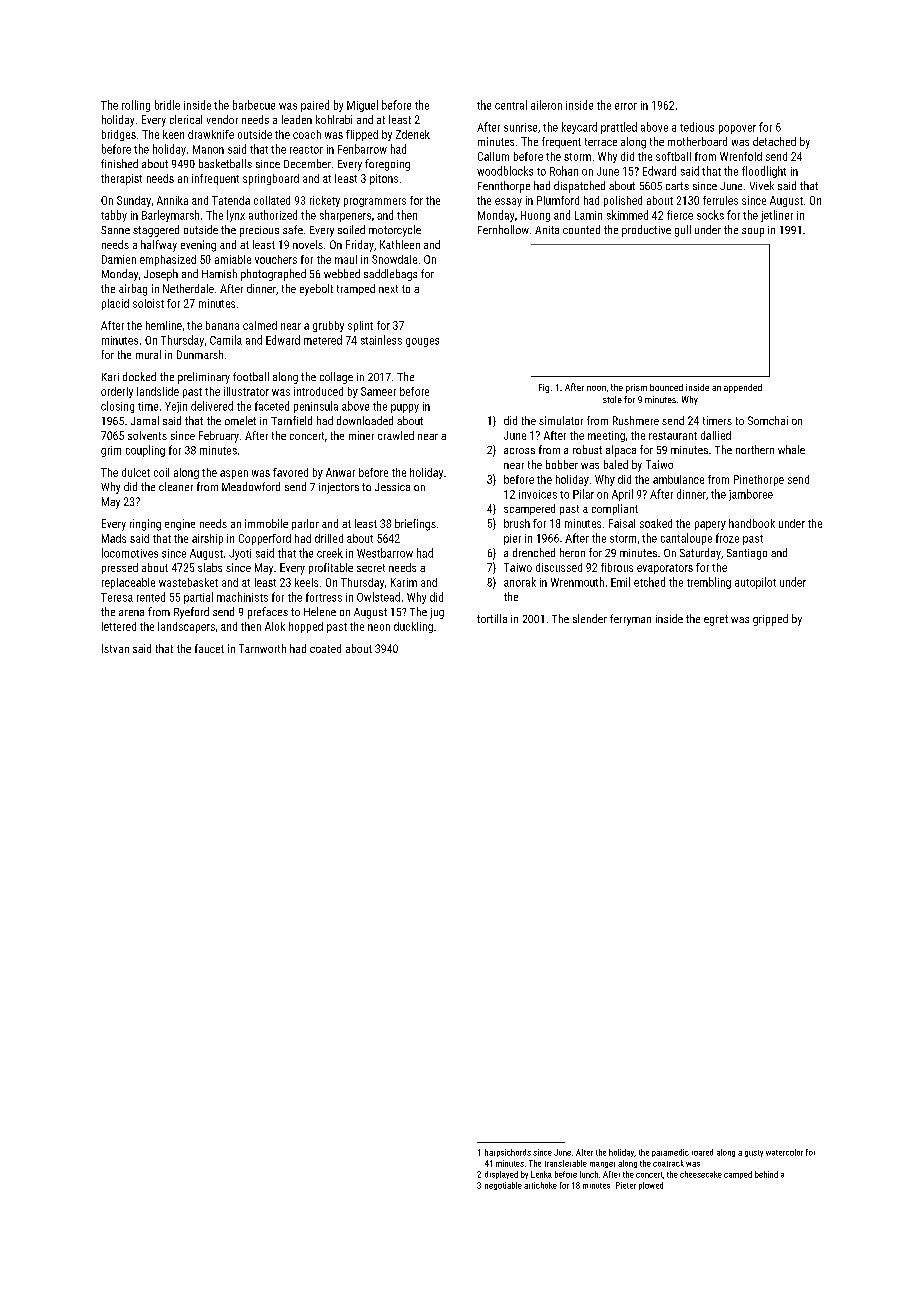 This page has width=924, height=1308. Describe the element at coordinates (168, 260) in the page. I see `emphasized` at that location.
